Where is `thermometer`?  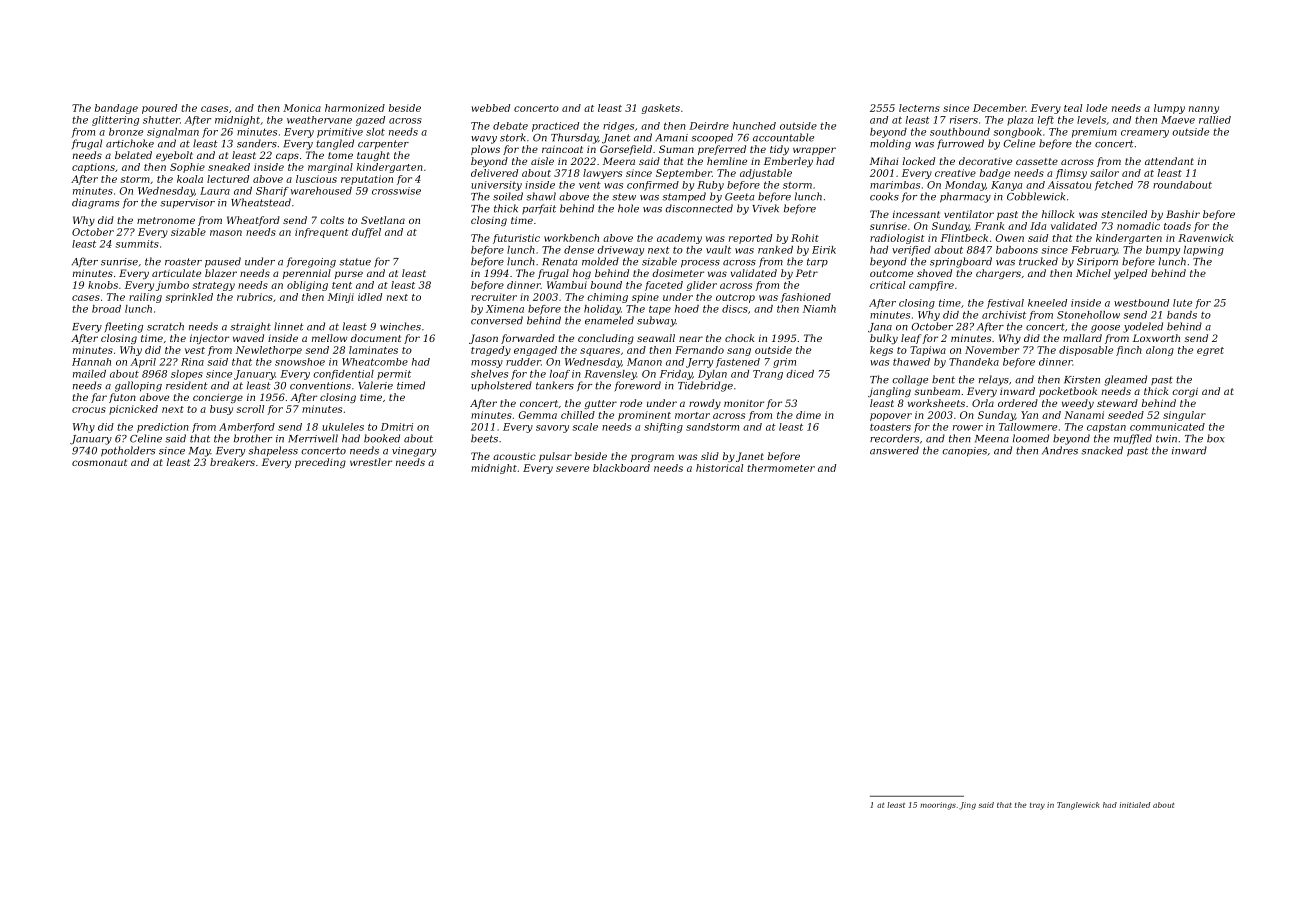
thermometer is located at coordinates (781, 468).
